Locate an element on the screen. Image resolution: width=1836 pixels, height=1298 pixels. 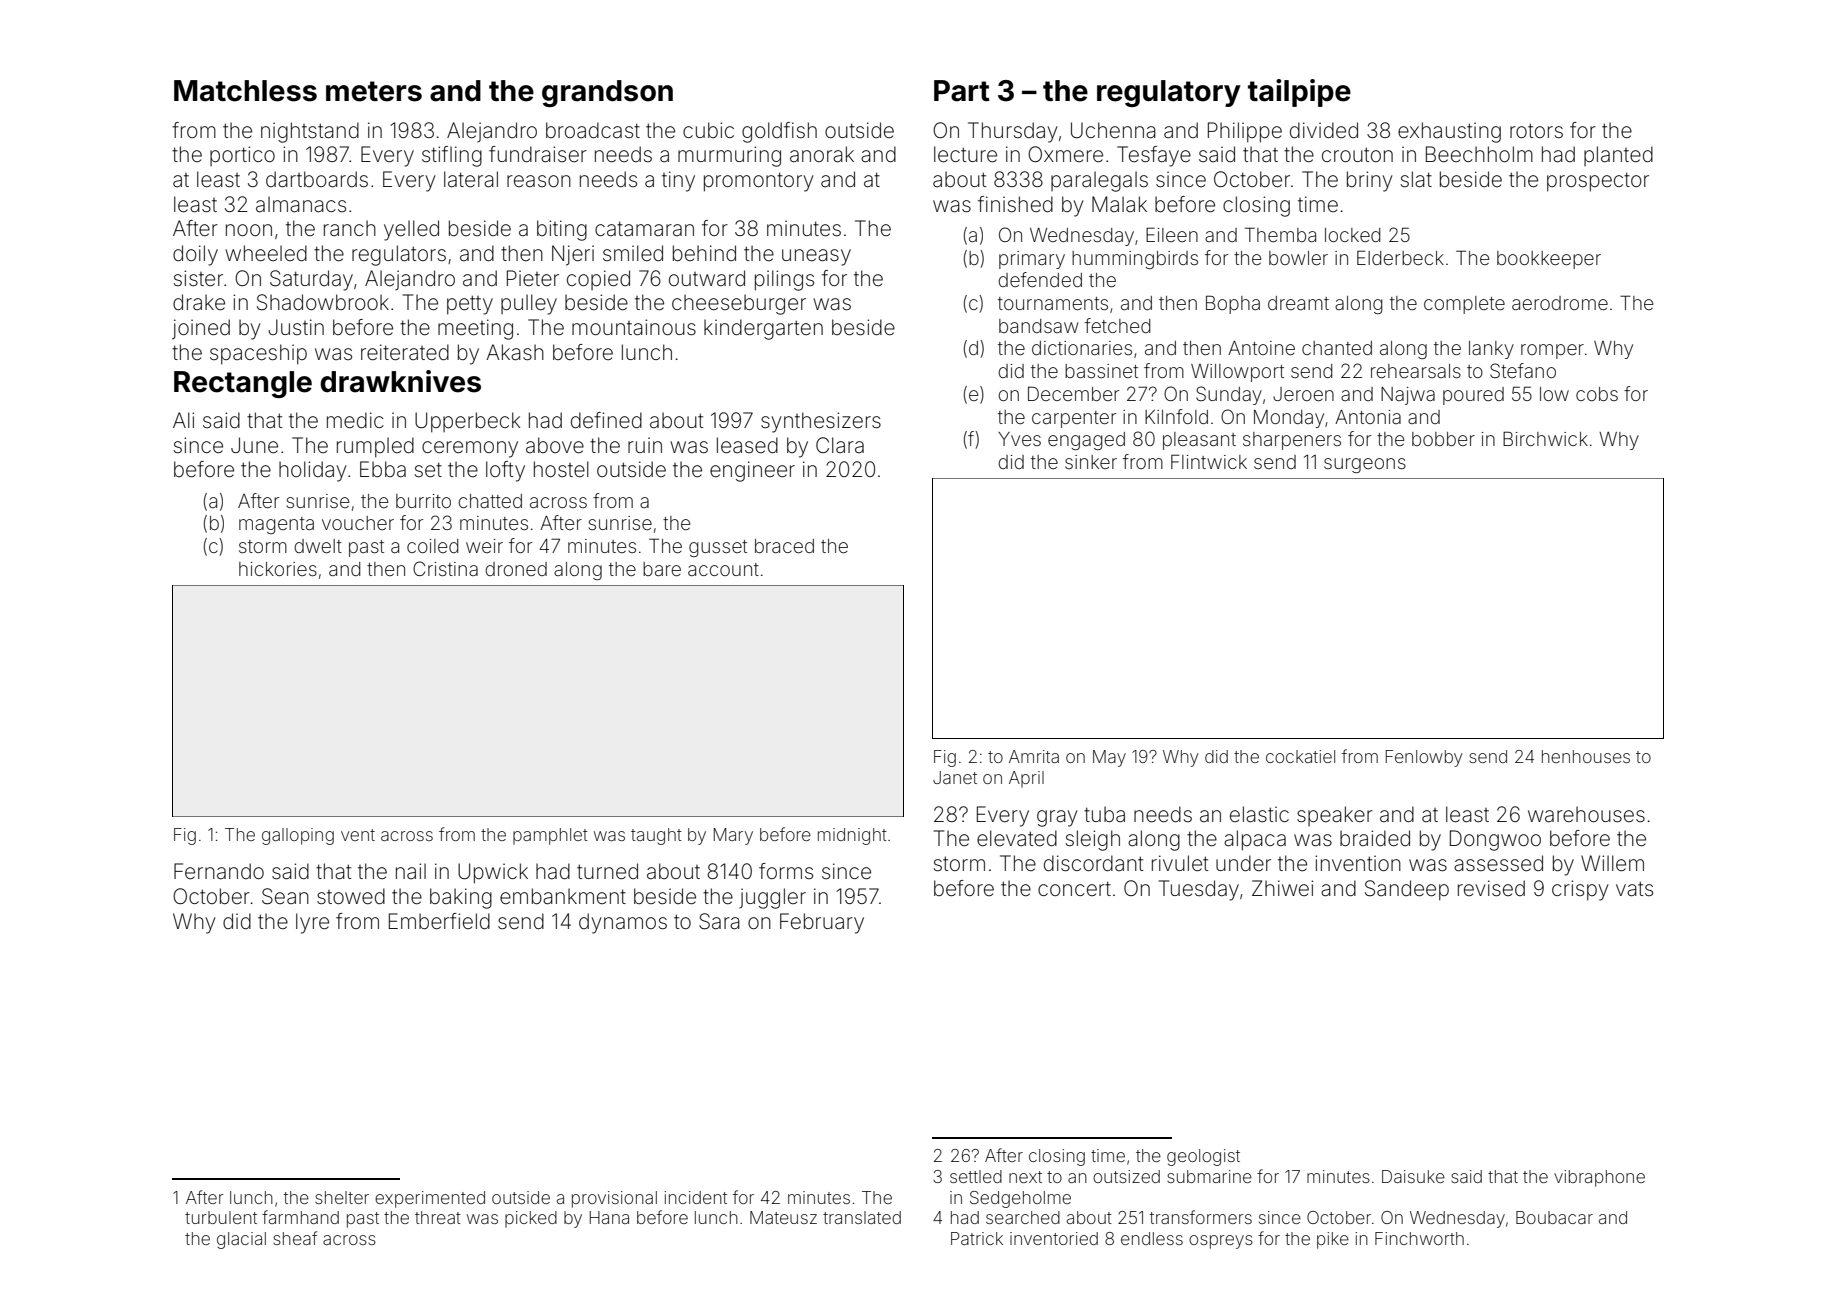
cubic is located at coordinates (708, 130).
